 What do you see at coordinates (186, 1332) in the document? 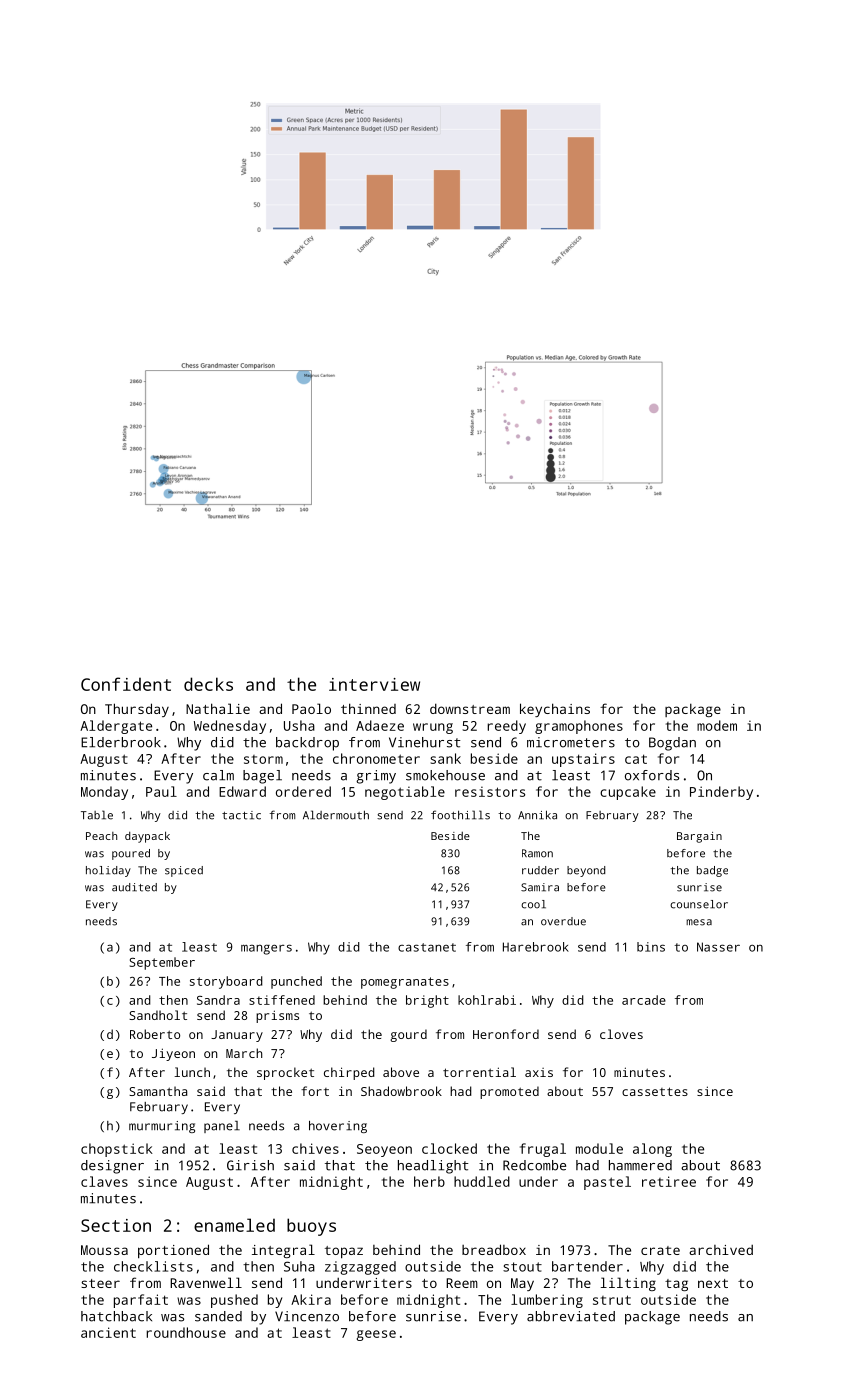
I see `roundhouse` at bounding box center [186, 1332].
